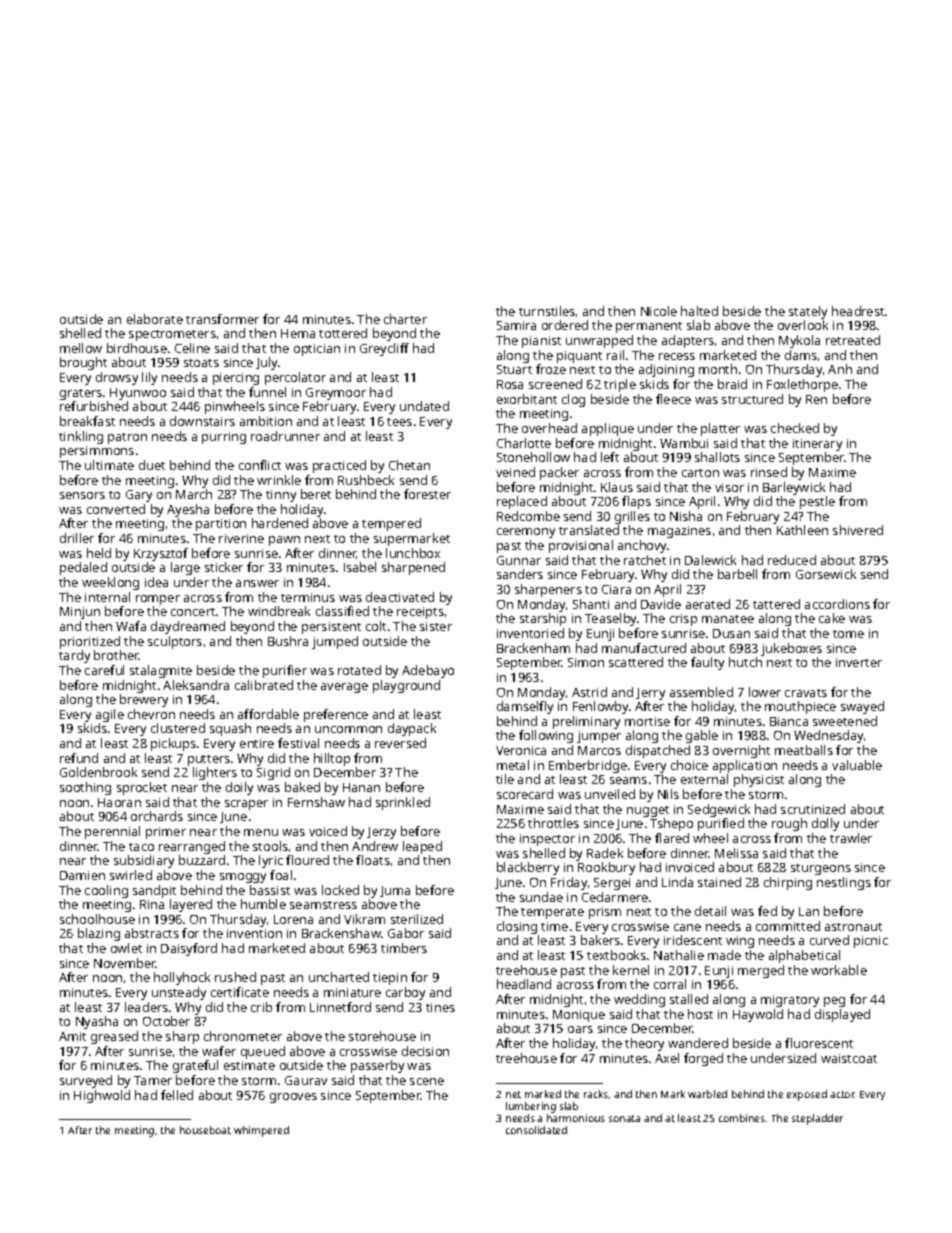 The width and height of the page is (952, 1233). Describe the element at coordinates (795, 428) in the page. I see `checked` at that location.
